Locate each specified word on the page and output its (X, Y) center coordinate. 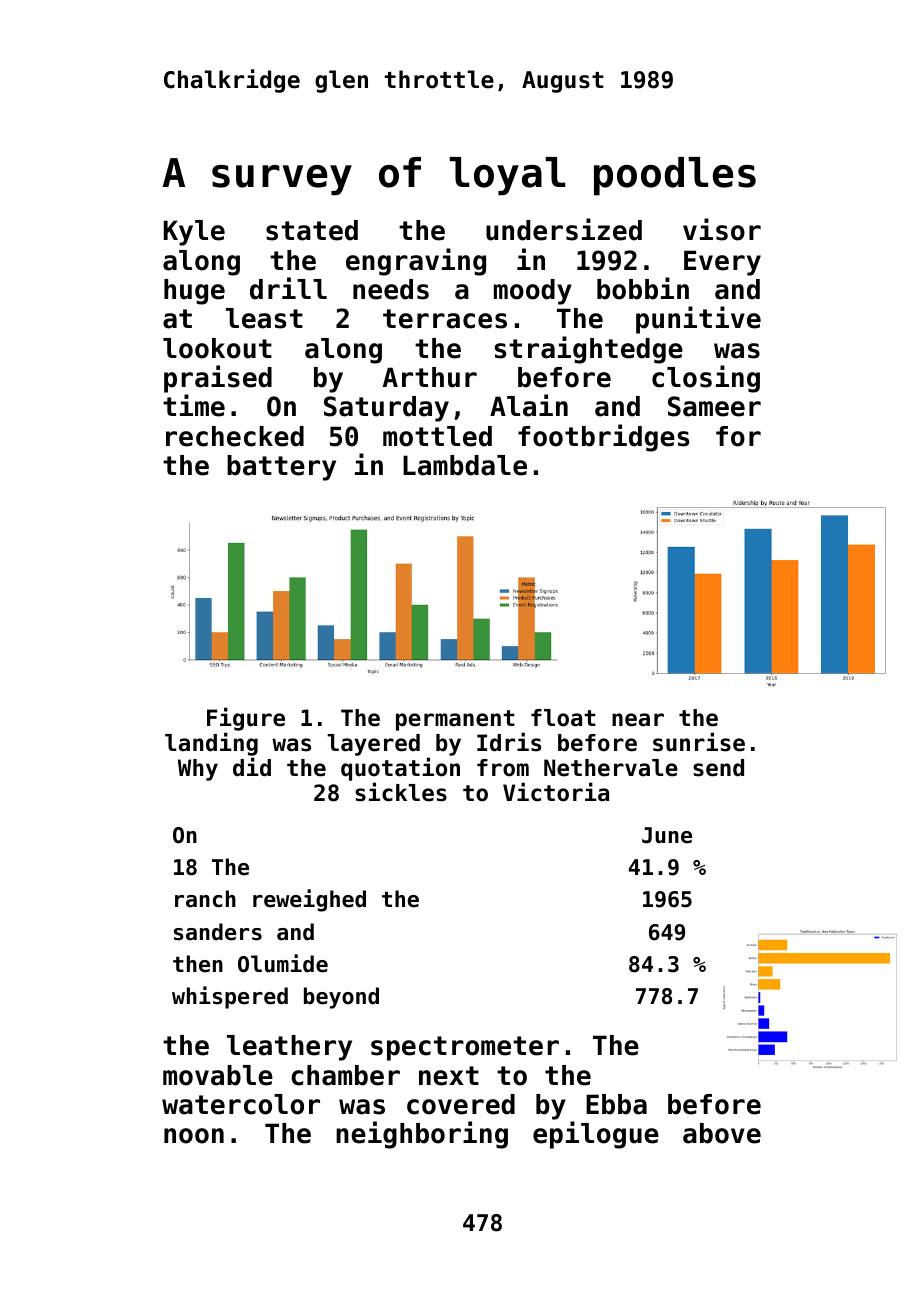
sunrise (699, 742)
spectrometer (465, 1048)
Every (722, 263)
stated (312, 230)
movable (218, 1075)
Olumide (283, 963)
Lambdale (465, 465)
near (638, 720)
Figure (246, 719)
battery (281, 468)
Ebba (616, 1104)
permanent (455, 720)
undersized (564, 229)
